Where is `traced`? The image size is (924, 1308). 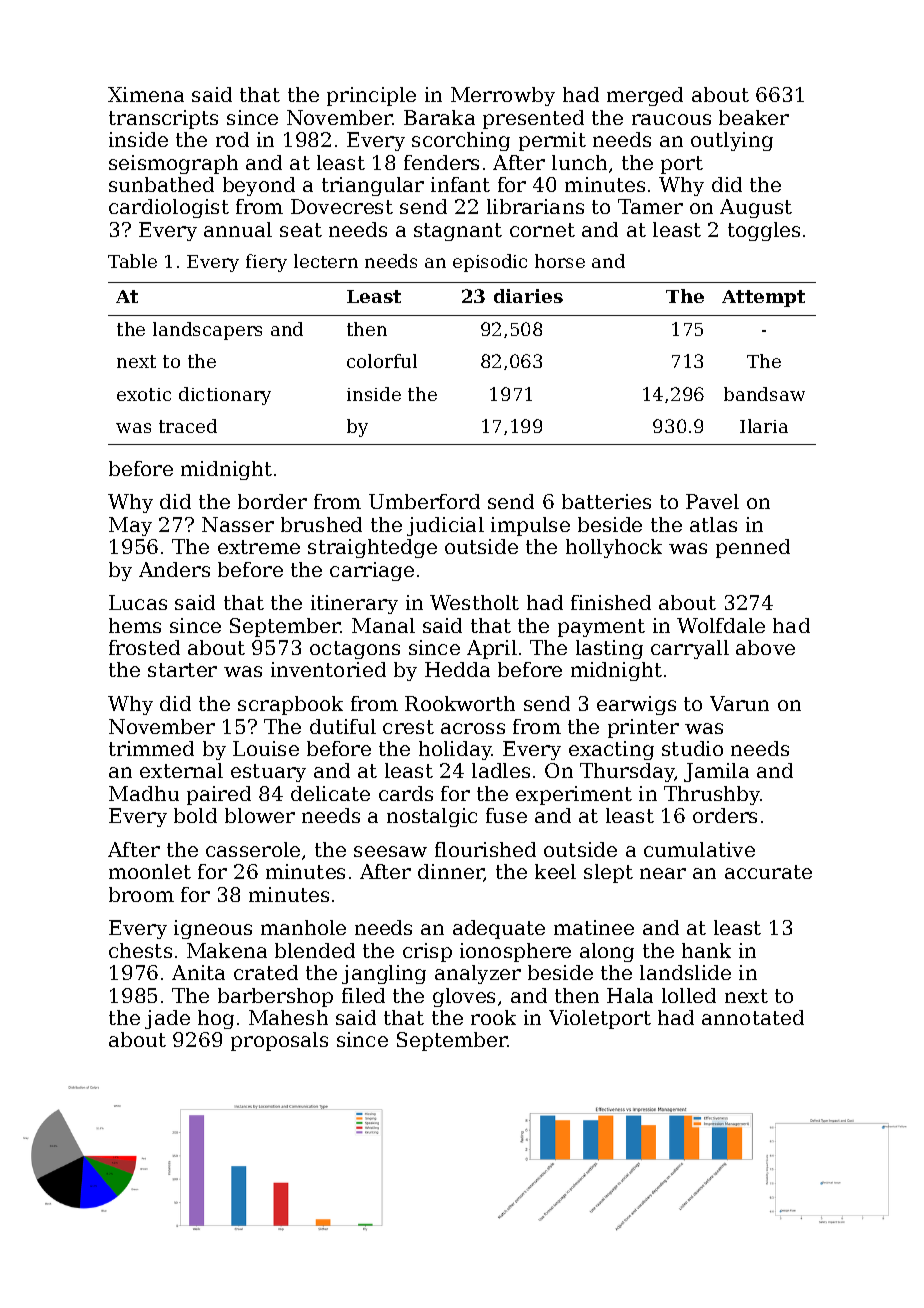 traced is located at coordinates (188, 426).
